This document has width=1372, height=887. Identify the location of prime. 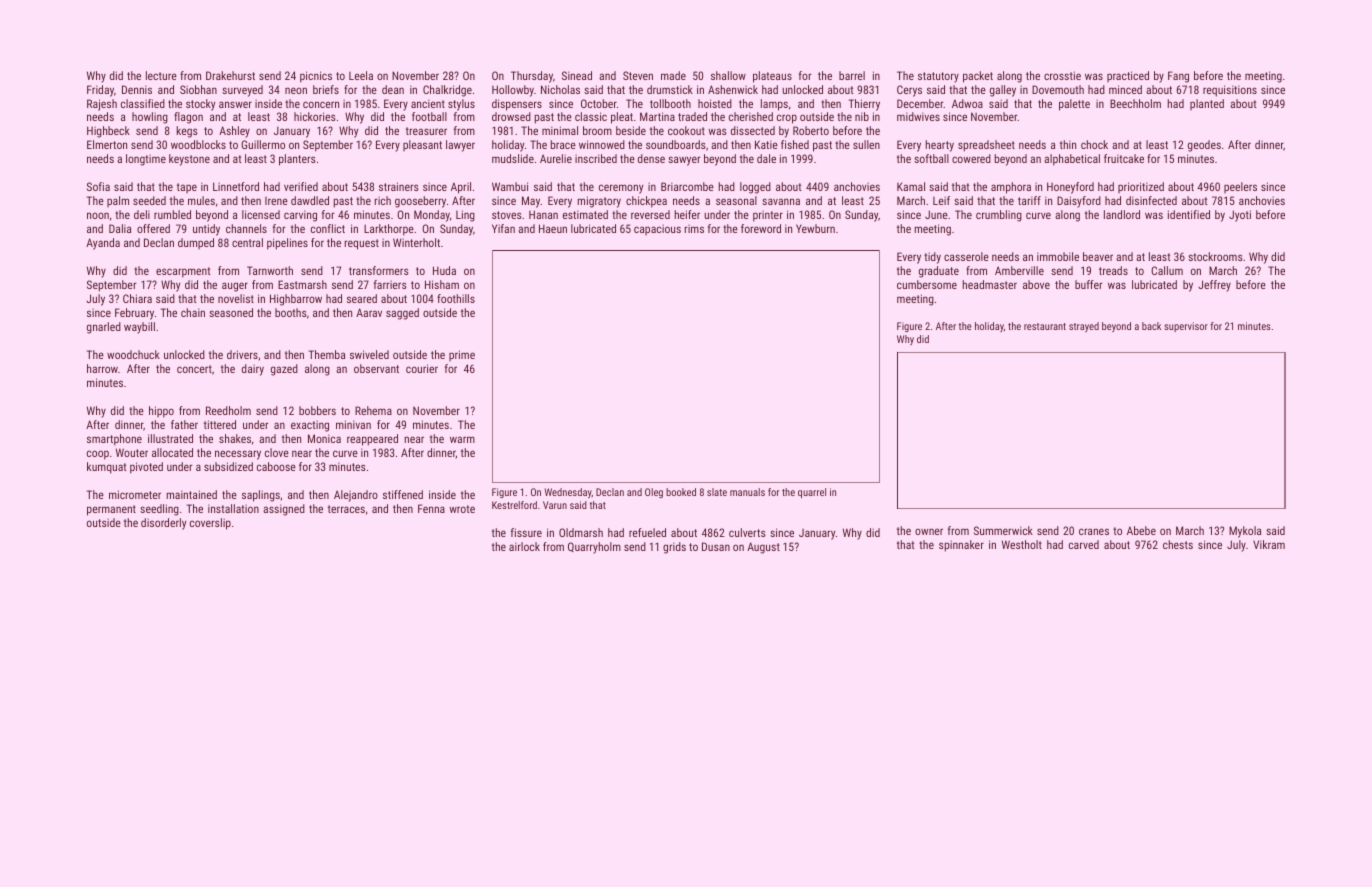
(462, 355).
